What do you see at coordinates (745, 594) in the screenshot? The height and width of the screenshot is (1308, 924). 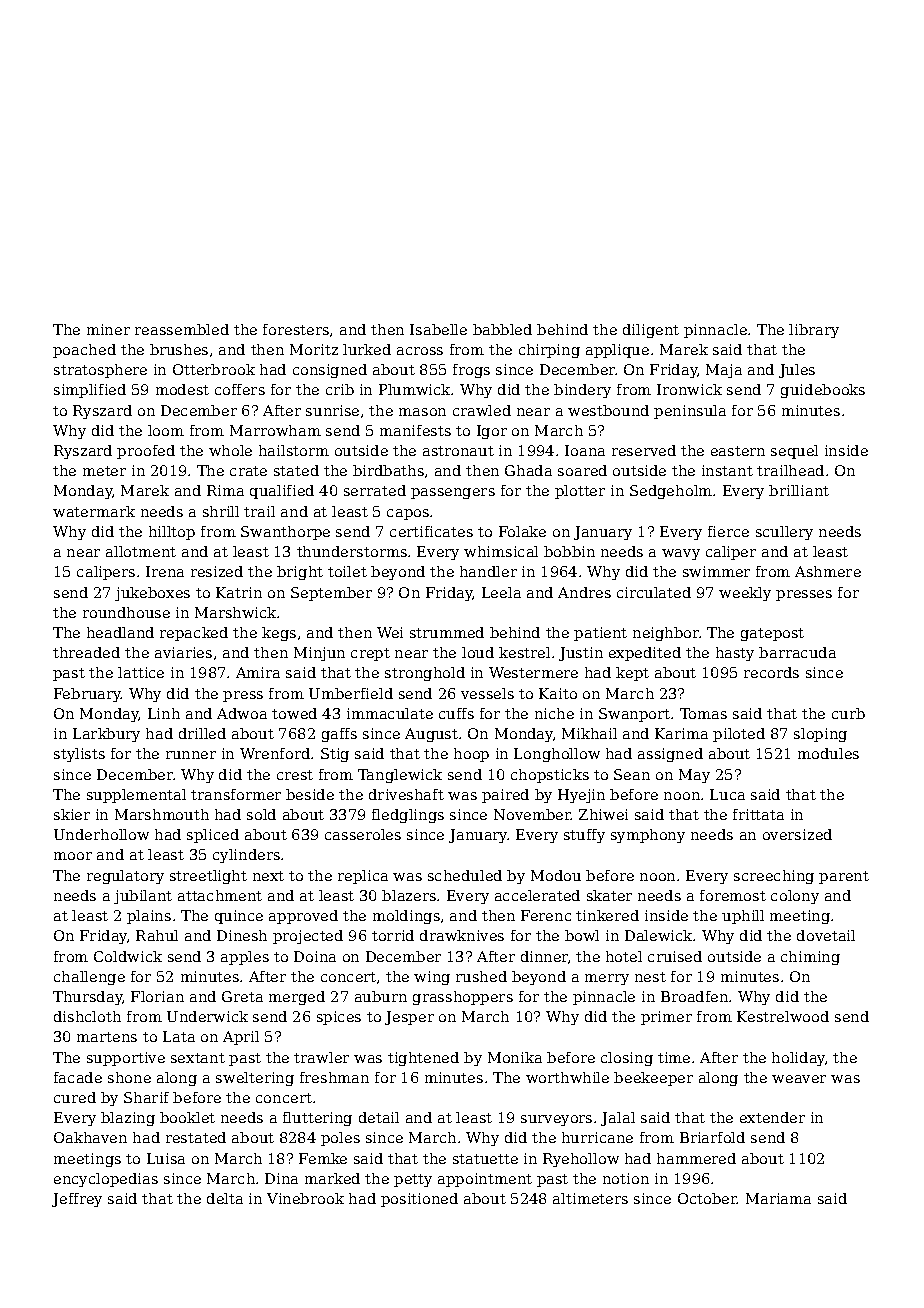 I see `weekly` at bounding box center [745, 594].
